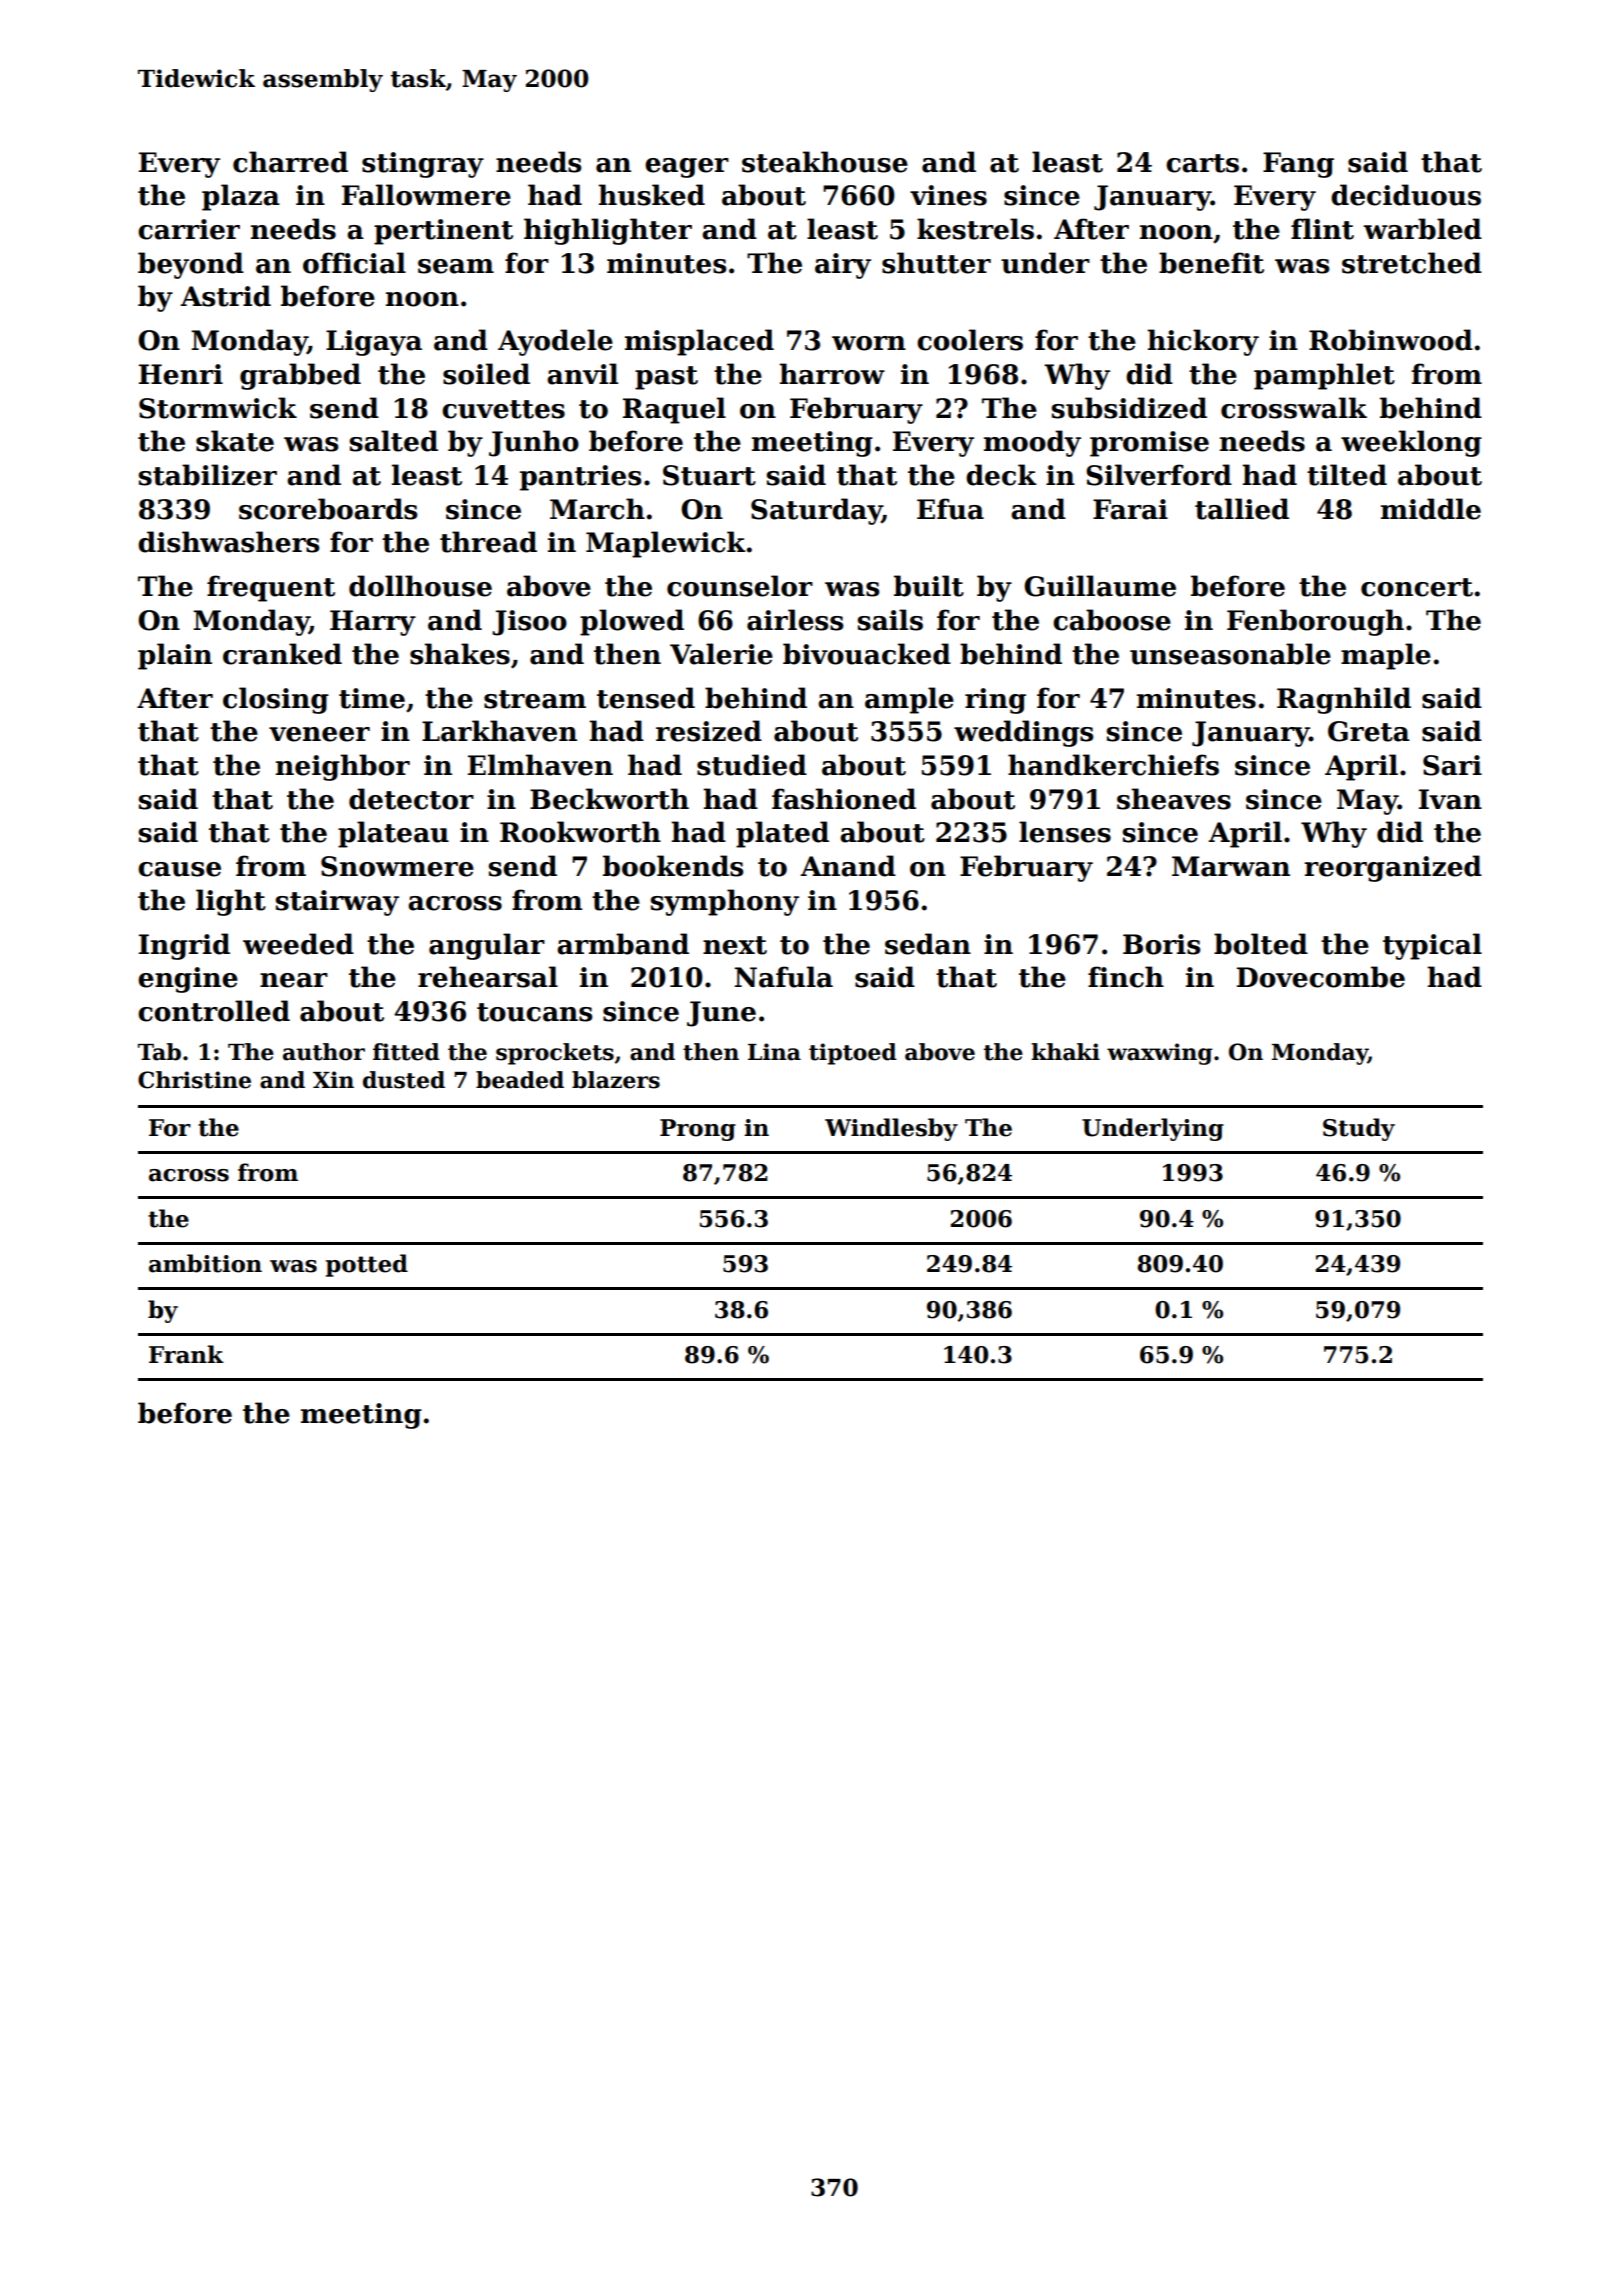  Describe the element at coordinates (1202, 163) in the page. I see `carts` at that location.
